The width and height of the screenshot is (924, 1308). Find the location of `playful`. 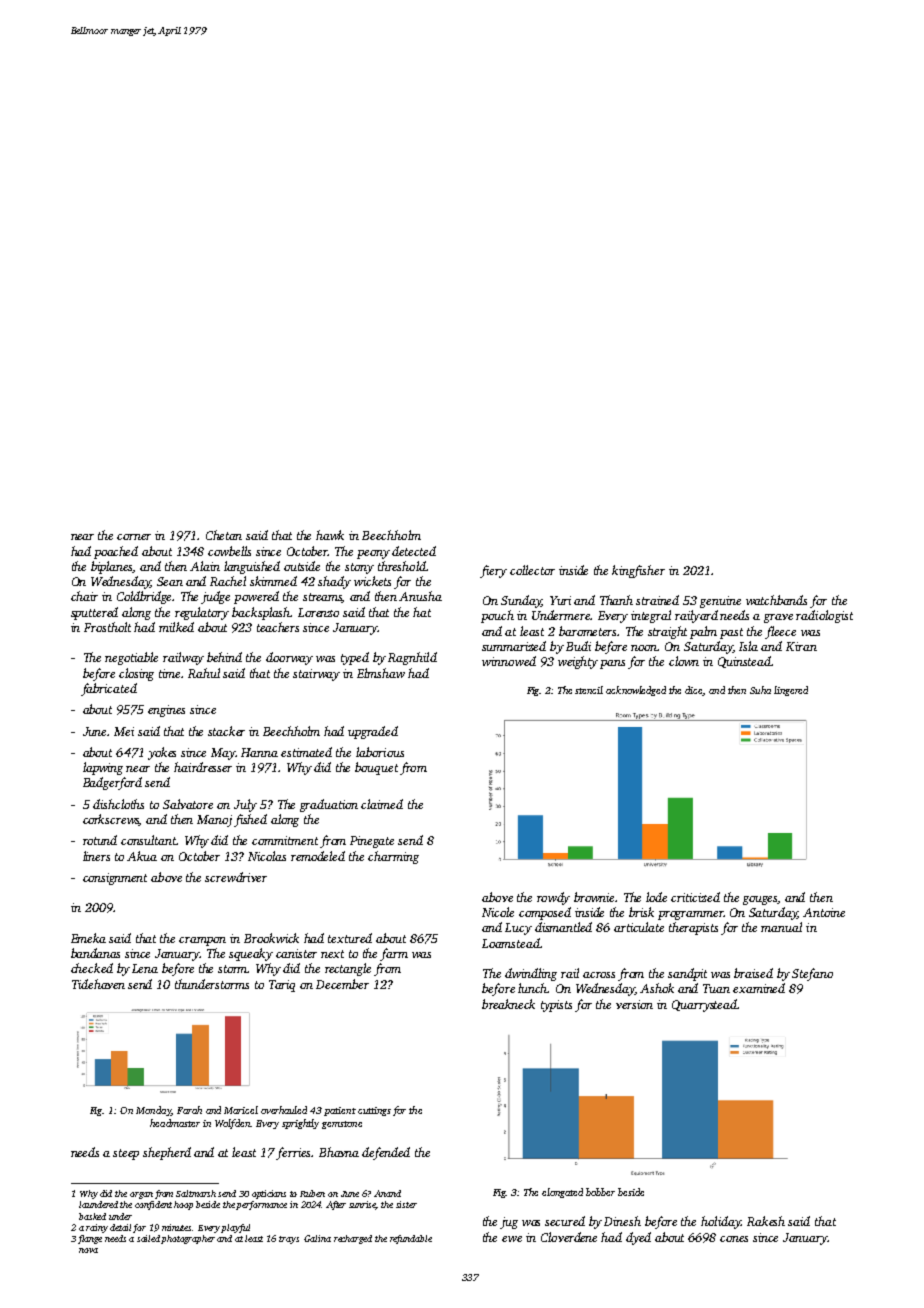

playful is located at coordinates (235, 1228).
